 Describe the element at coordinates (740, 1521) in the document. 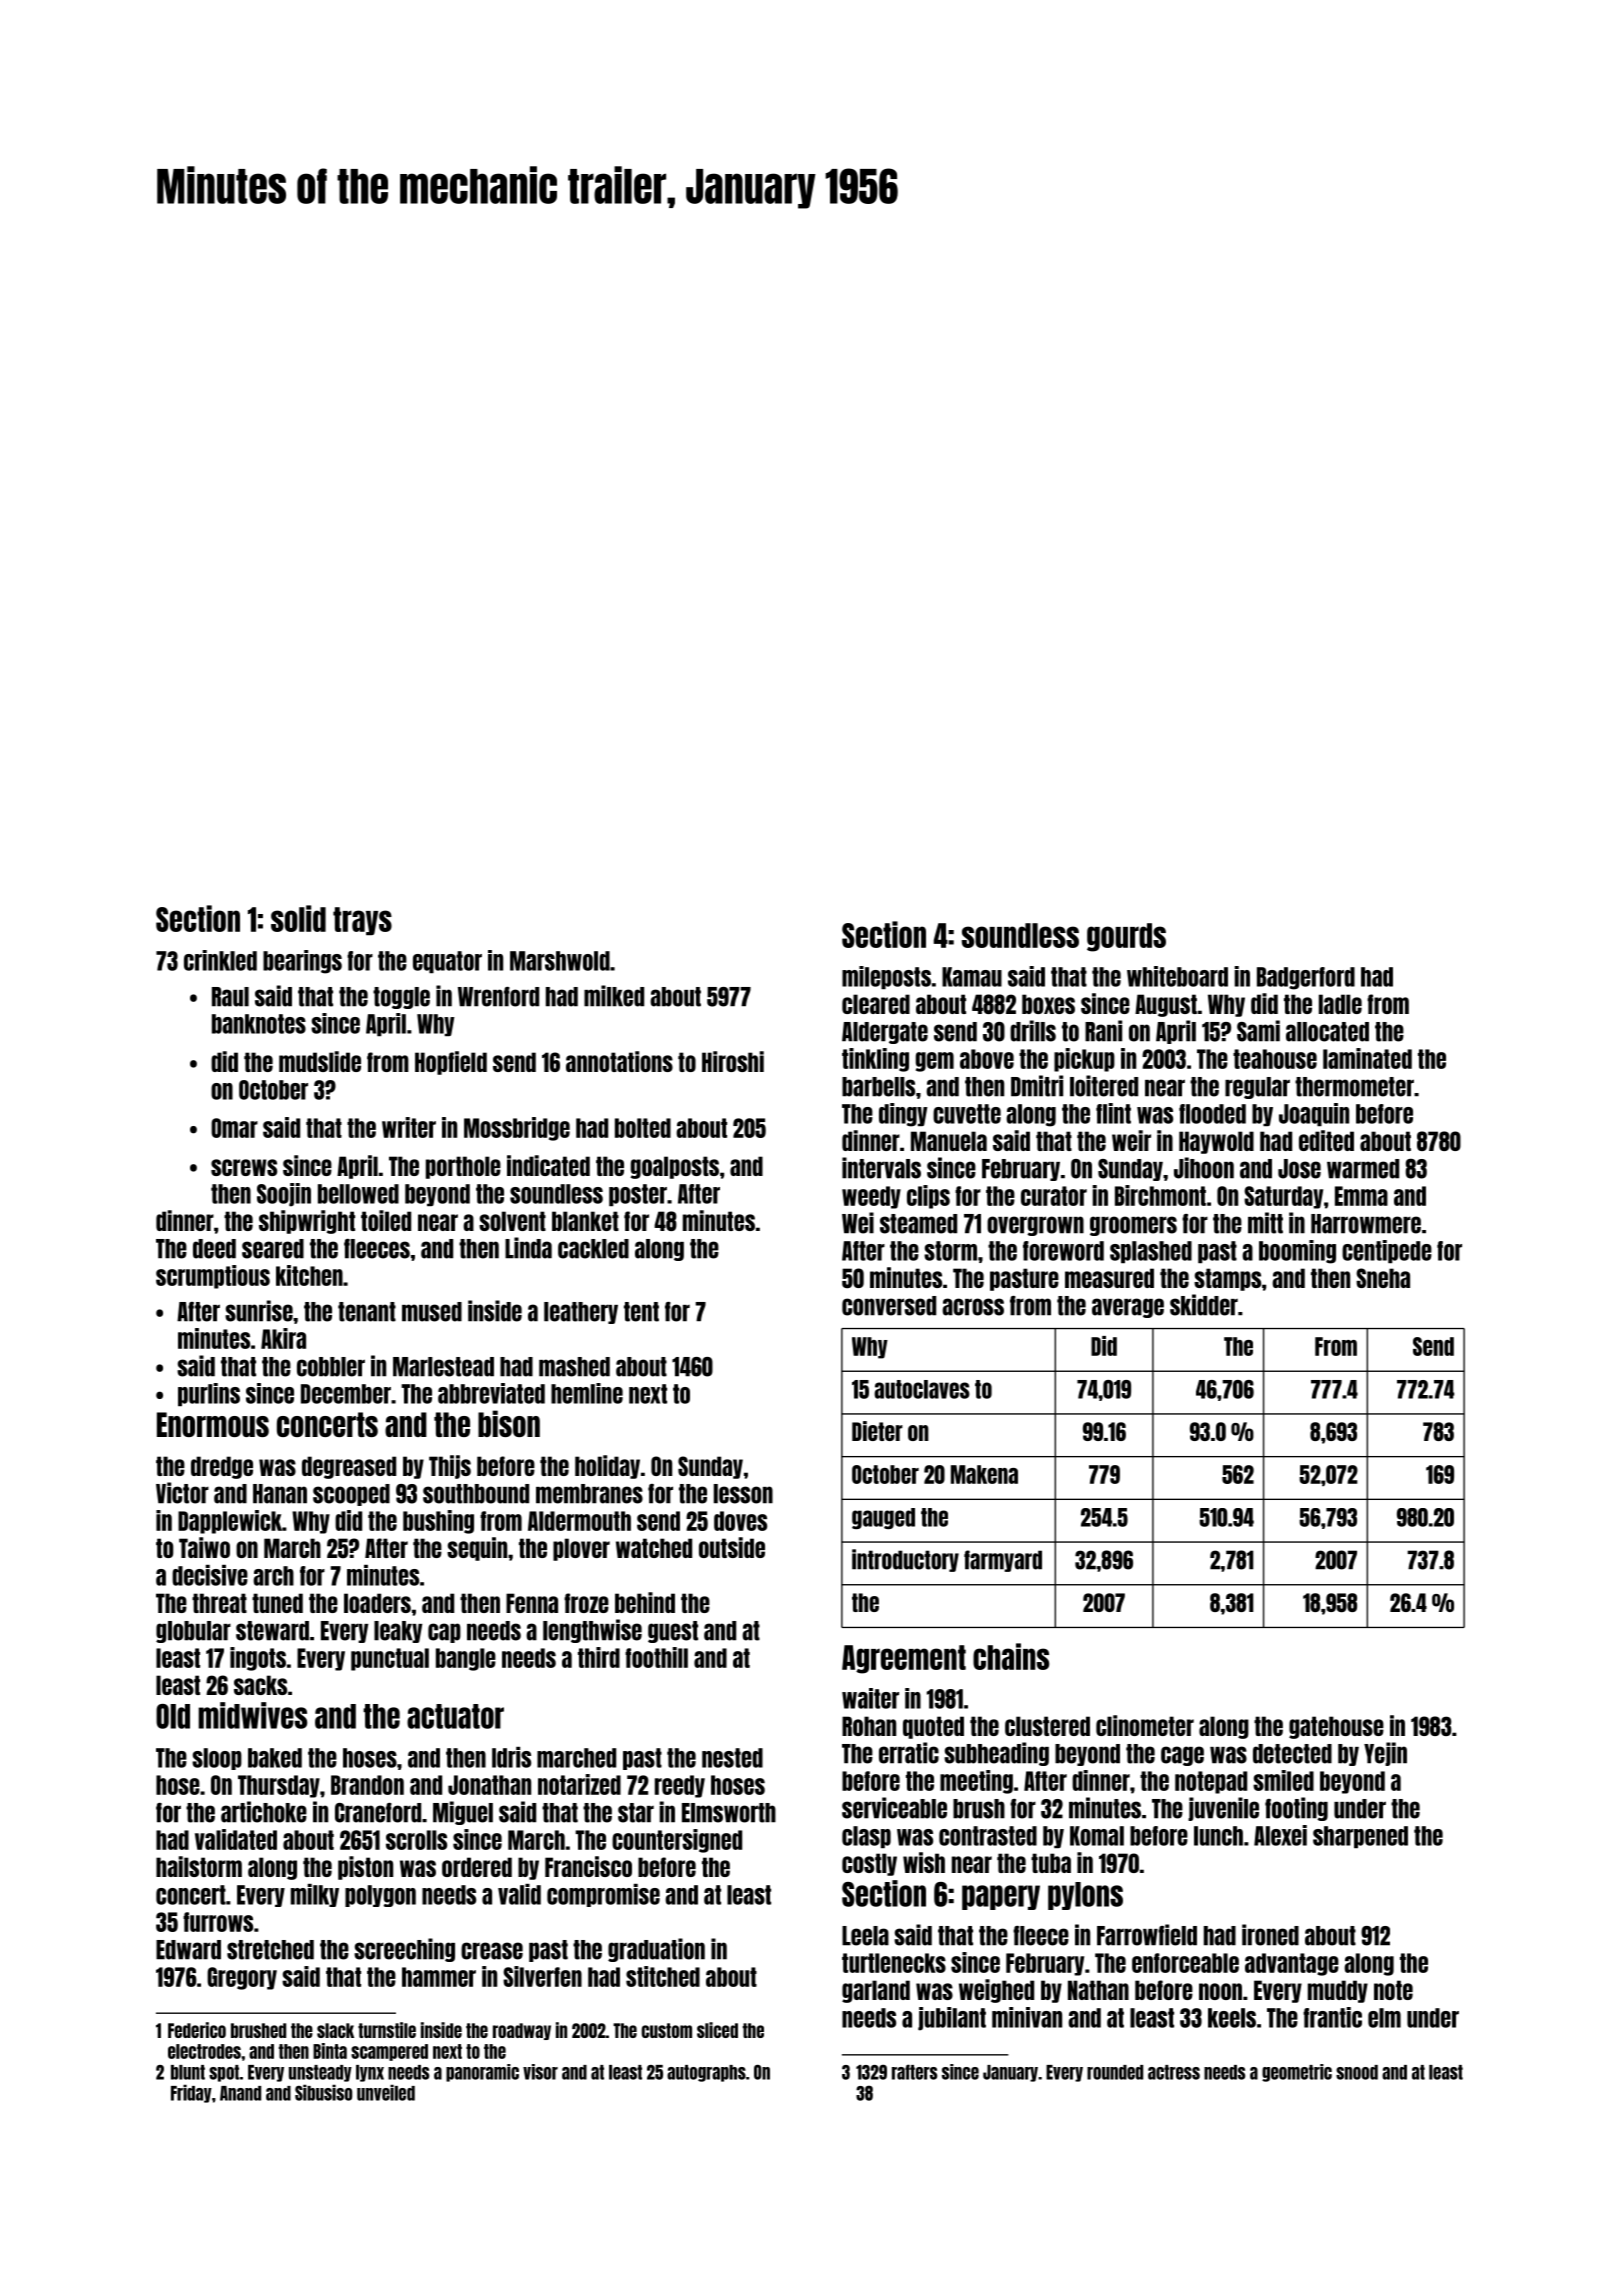

I see `doves` at that location.
